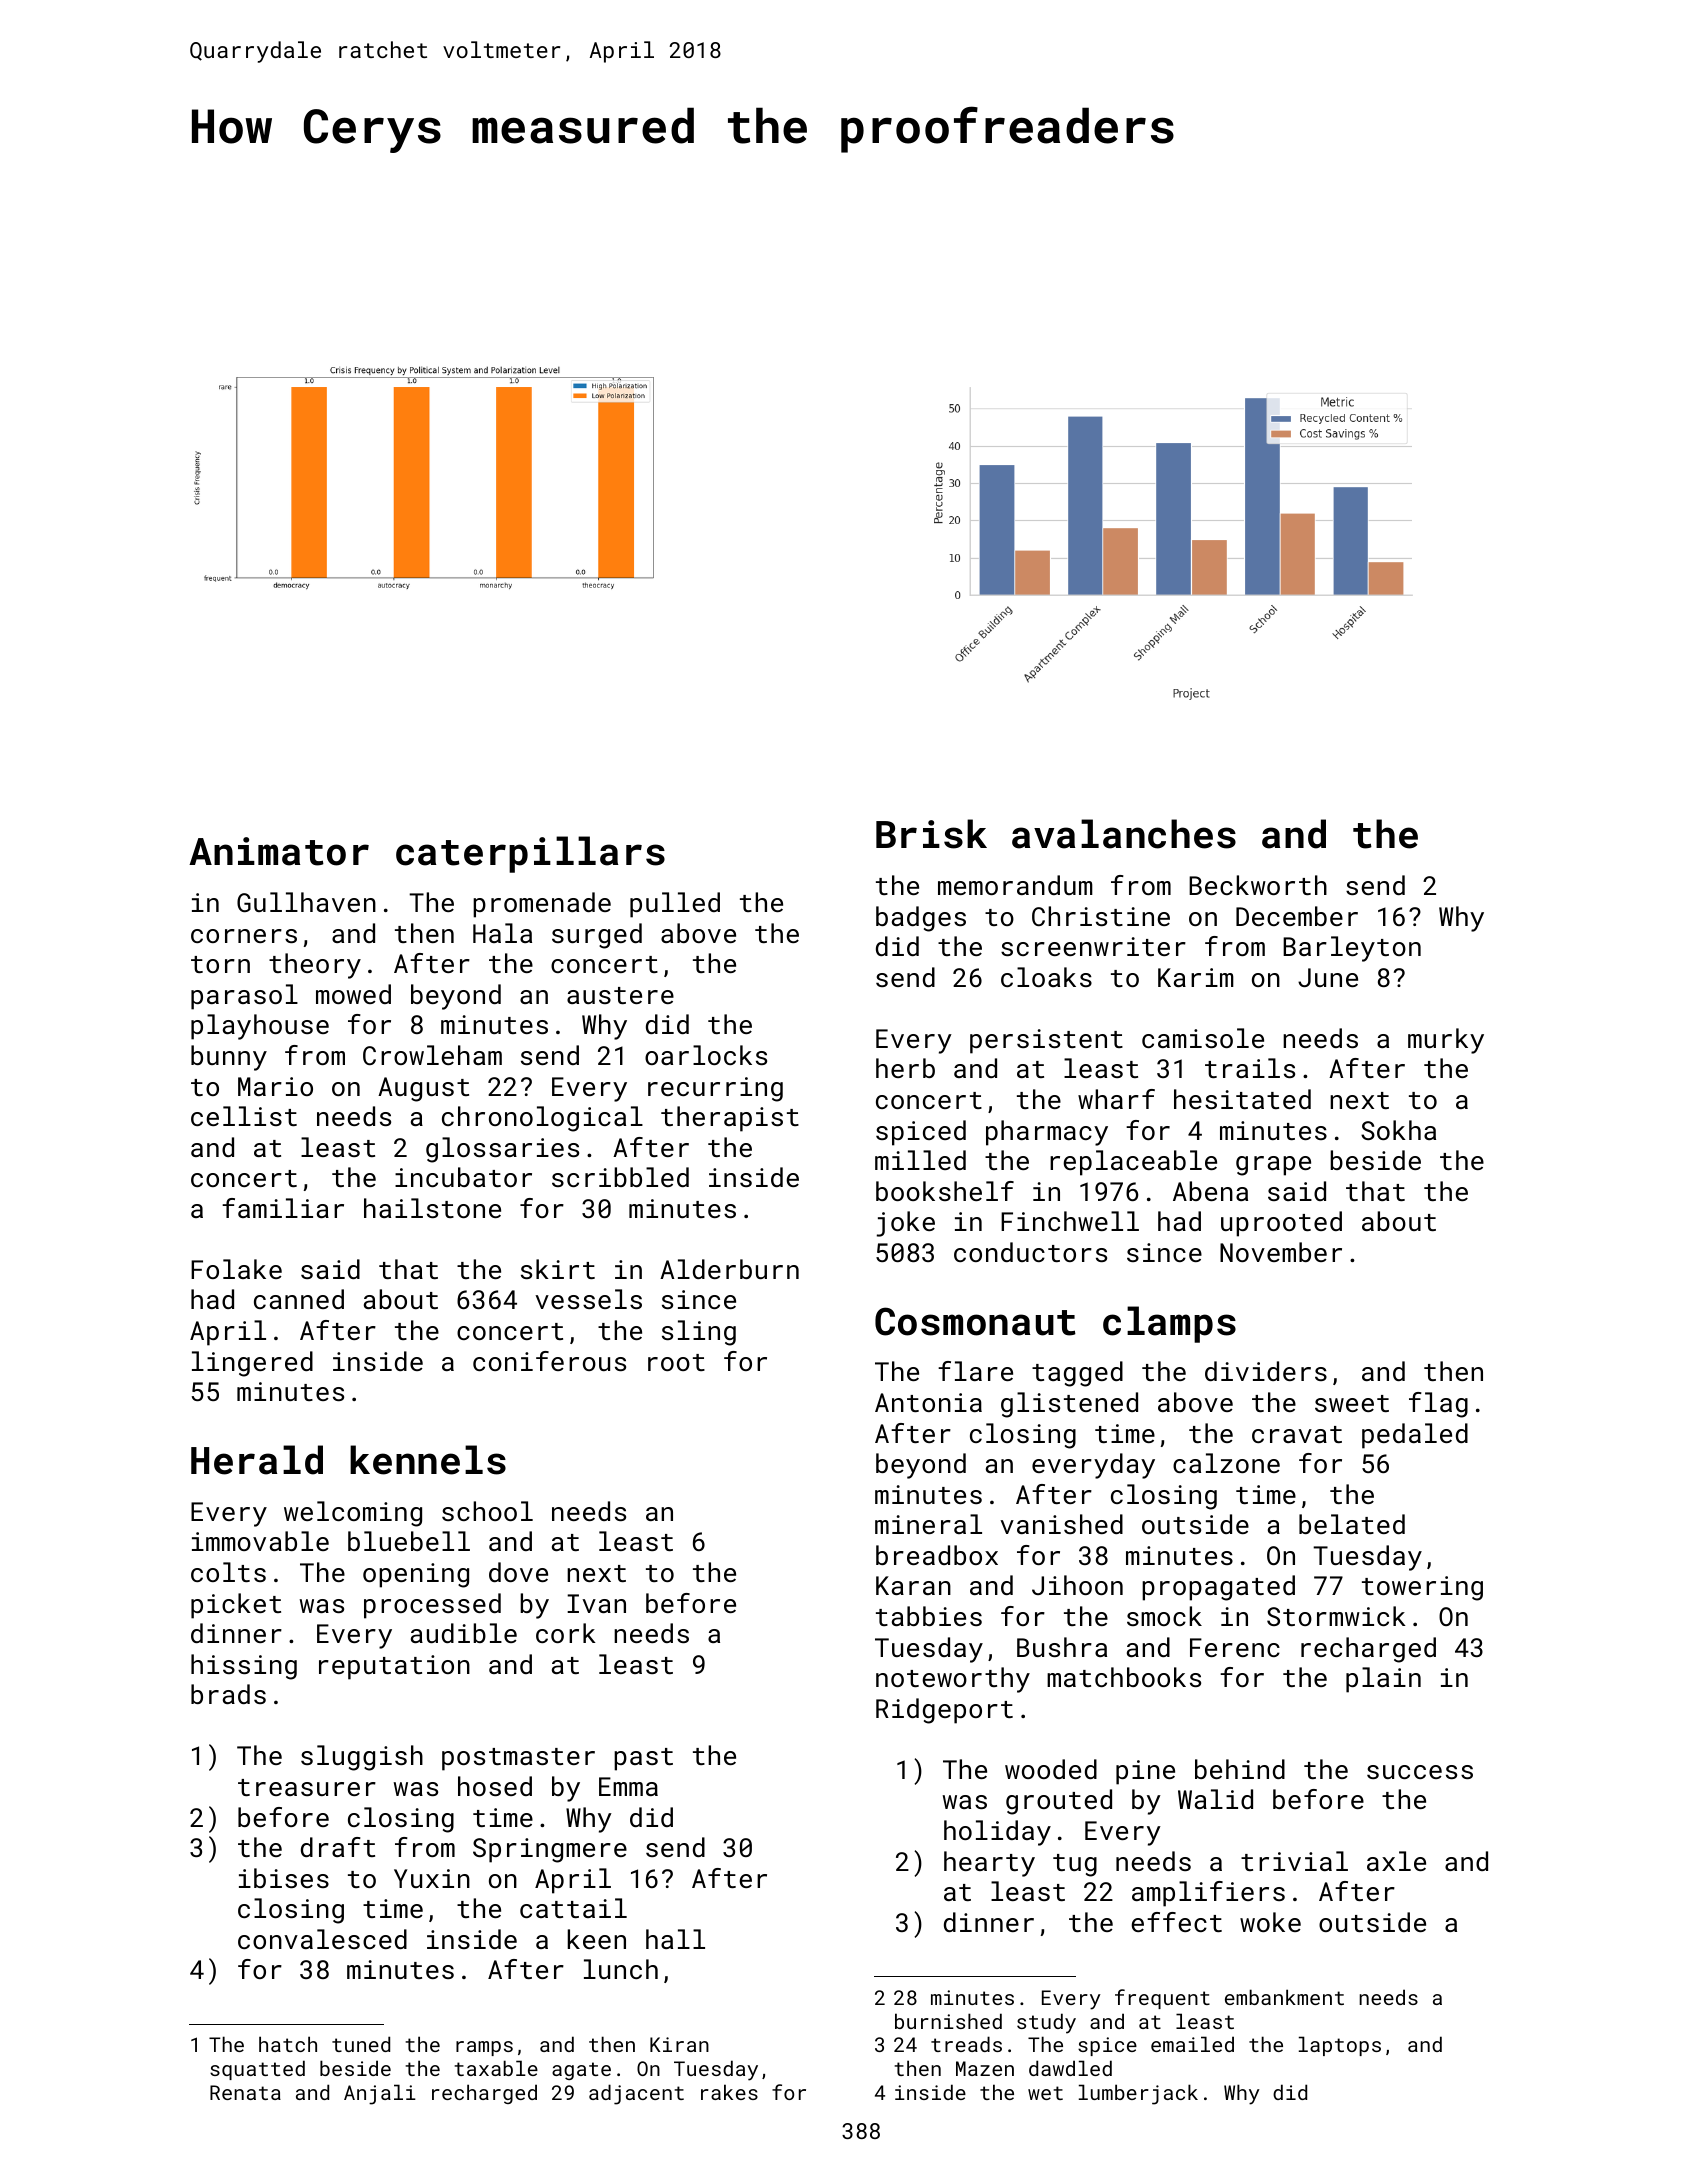 This screenshot has width=1683, height=2178. What do you see at coordinates (322, 1939) in the screenshot?
I see `convalesced` at bounding box center [322, 1939].
